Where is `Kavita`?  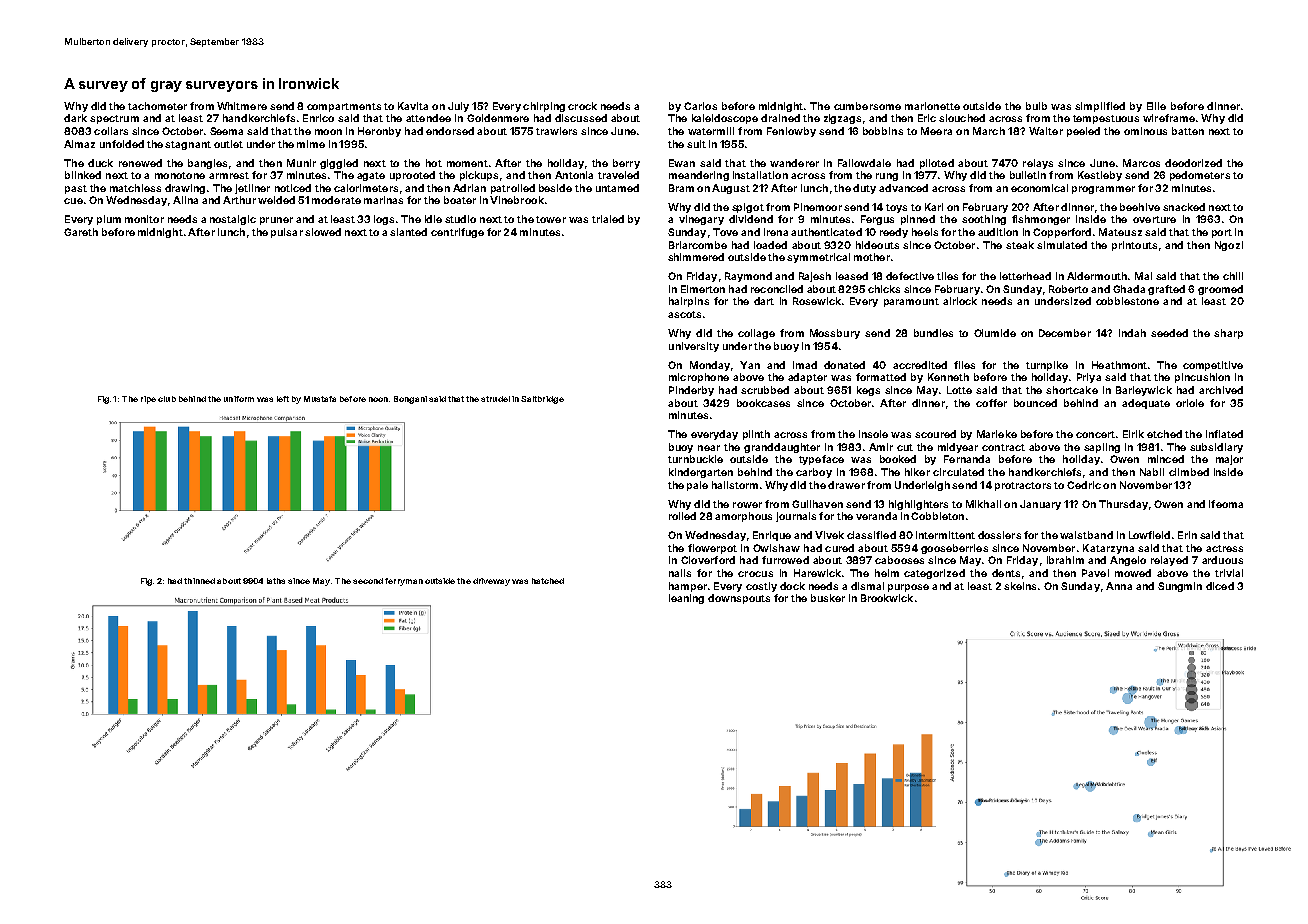 Kavita is located at coordinates (413, 106).
